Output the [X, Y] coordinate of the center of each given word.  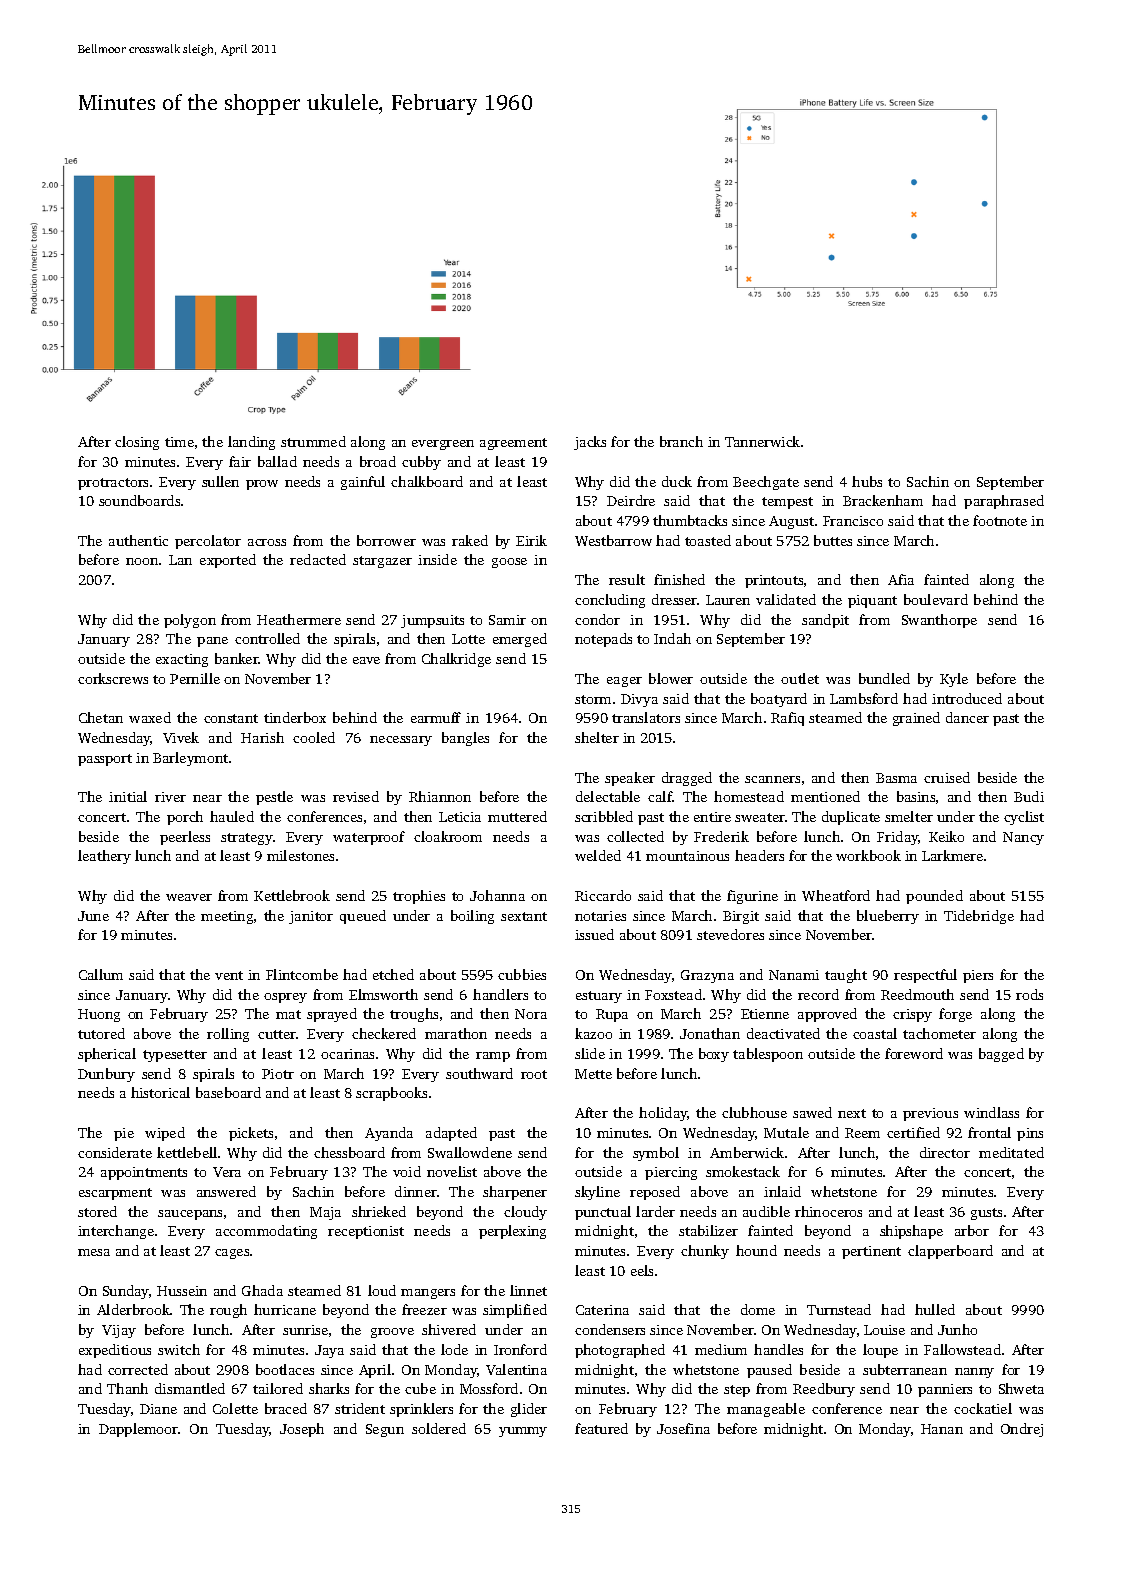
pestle [274, 798]
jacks [590, 443]
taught [846, 976]
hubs [867, 481]
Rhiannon [440, 796]
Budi [1029, 796]
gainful [363, 483]
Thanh [127, 1388]
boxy [714, 1055]
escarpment [115, 1194]
